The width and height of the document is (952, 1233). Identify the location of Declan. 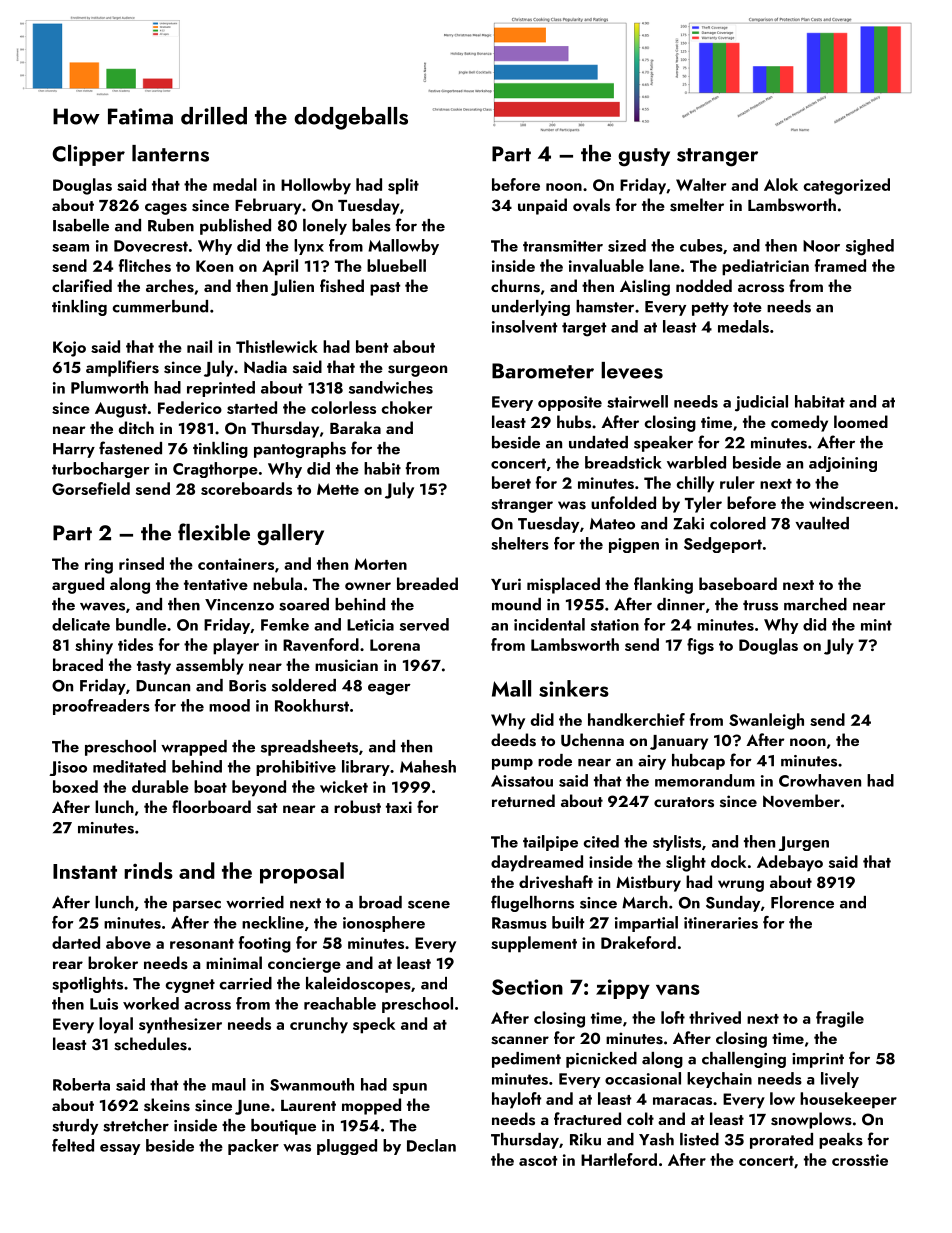
(431, 1145).
